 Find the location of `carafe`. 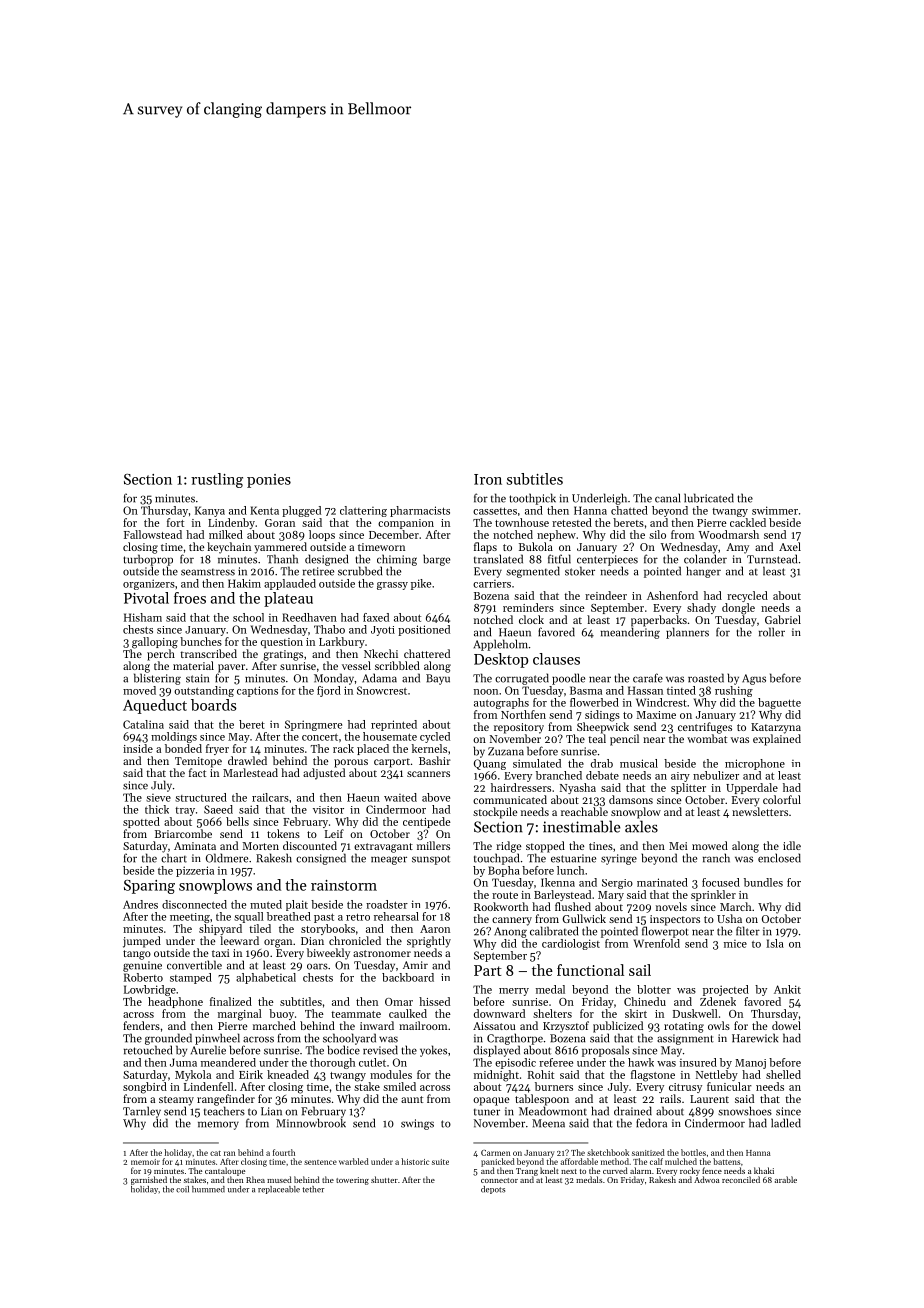

carafe is located at coordinates (648, 678).
